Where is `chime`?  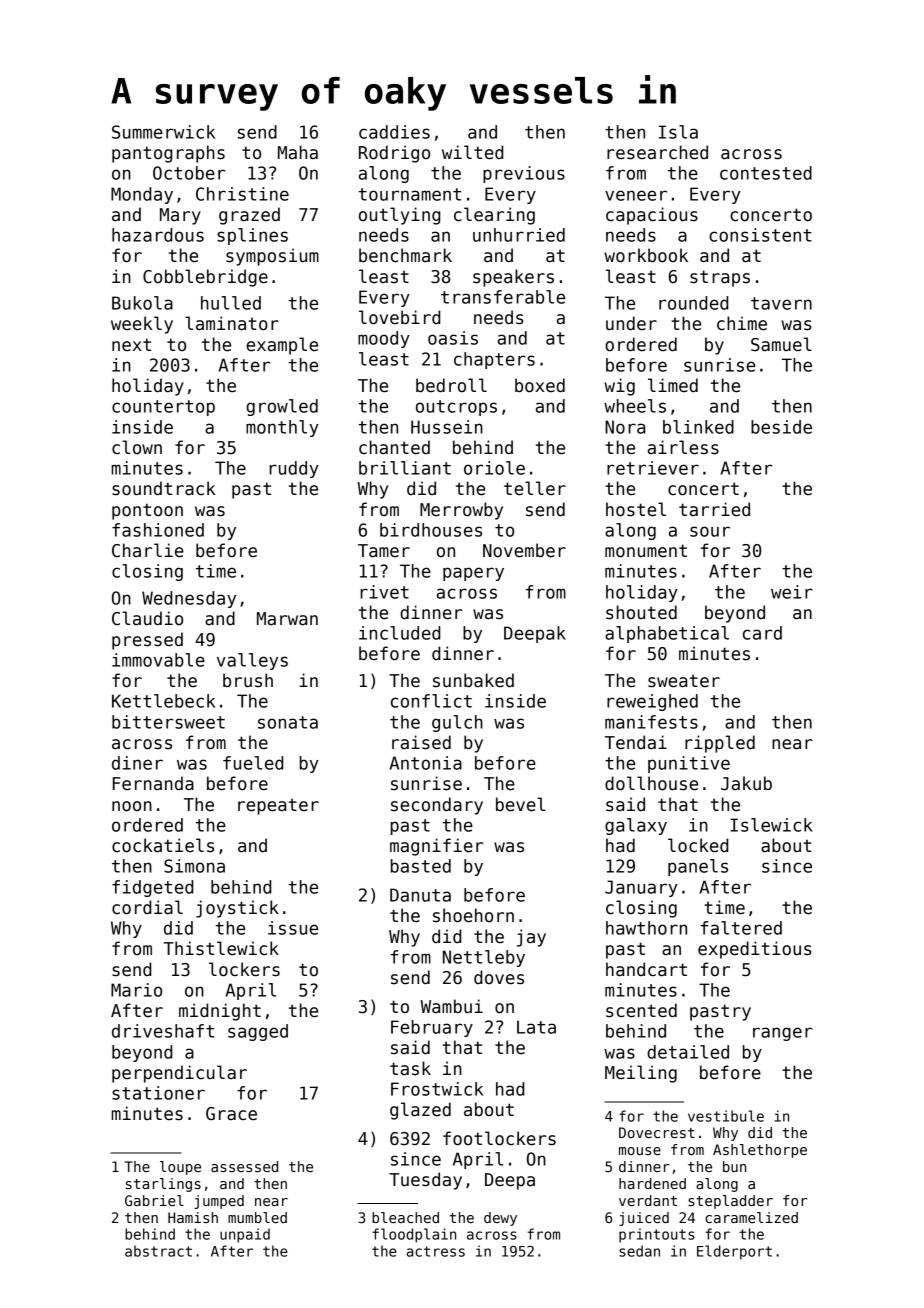
chime is located at coordinates (742, 323).
